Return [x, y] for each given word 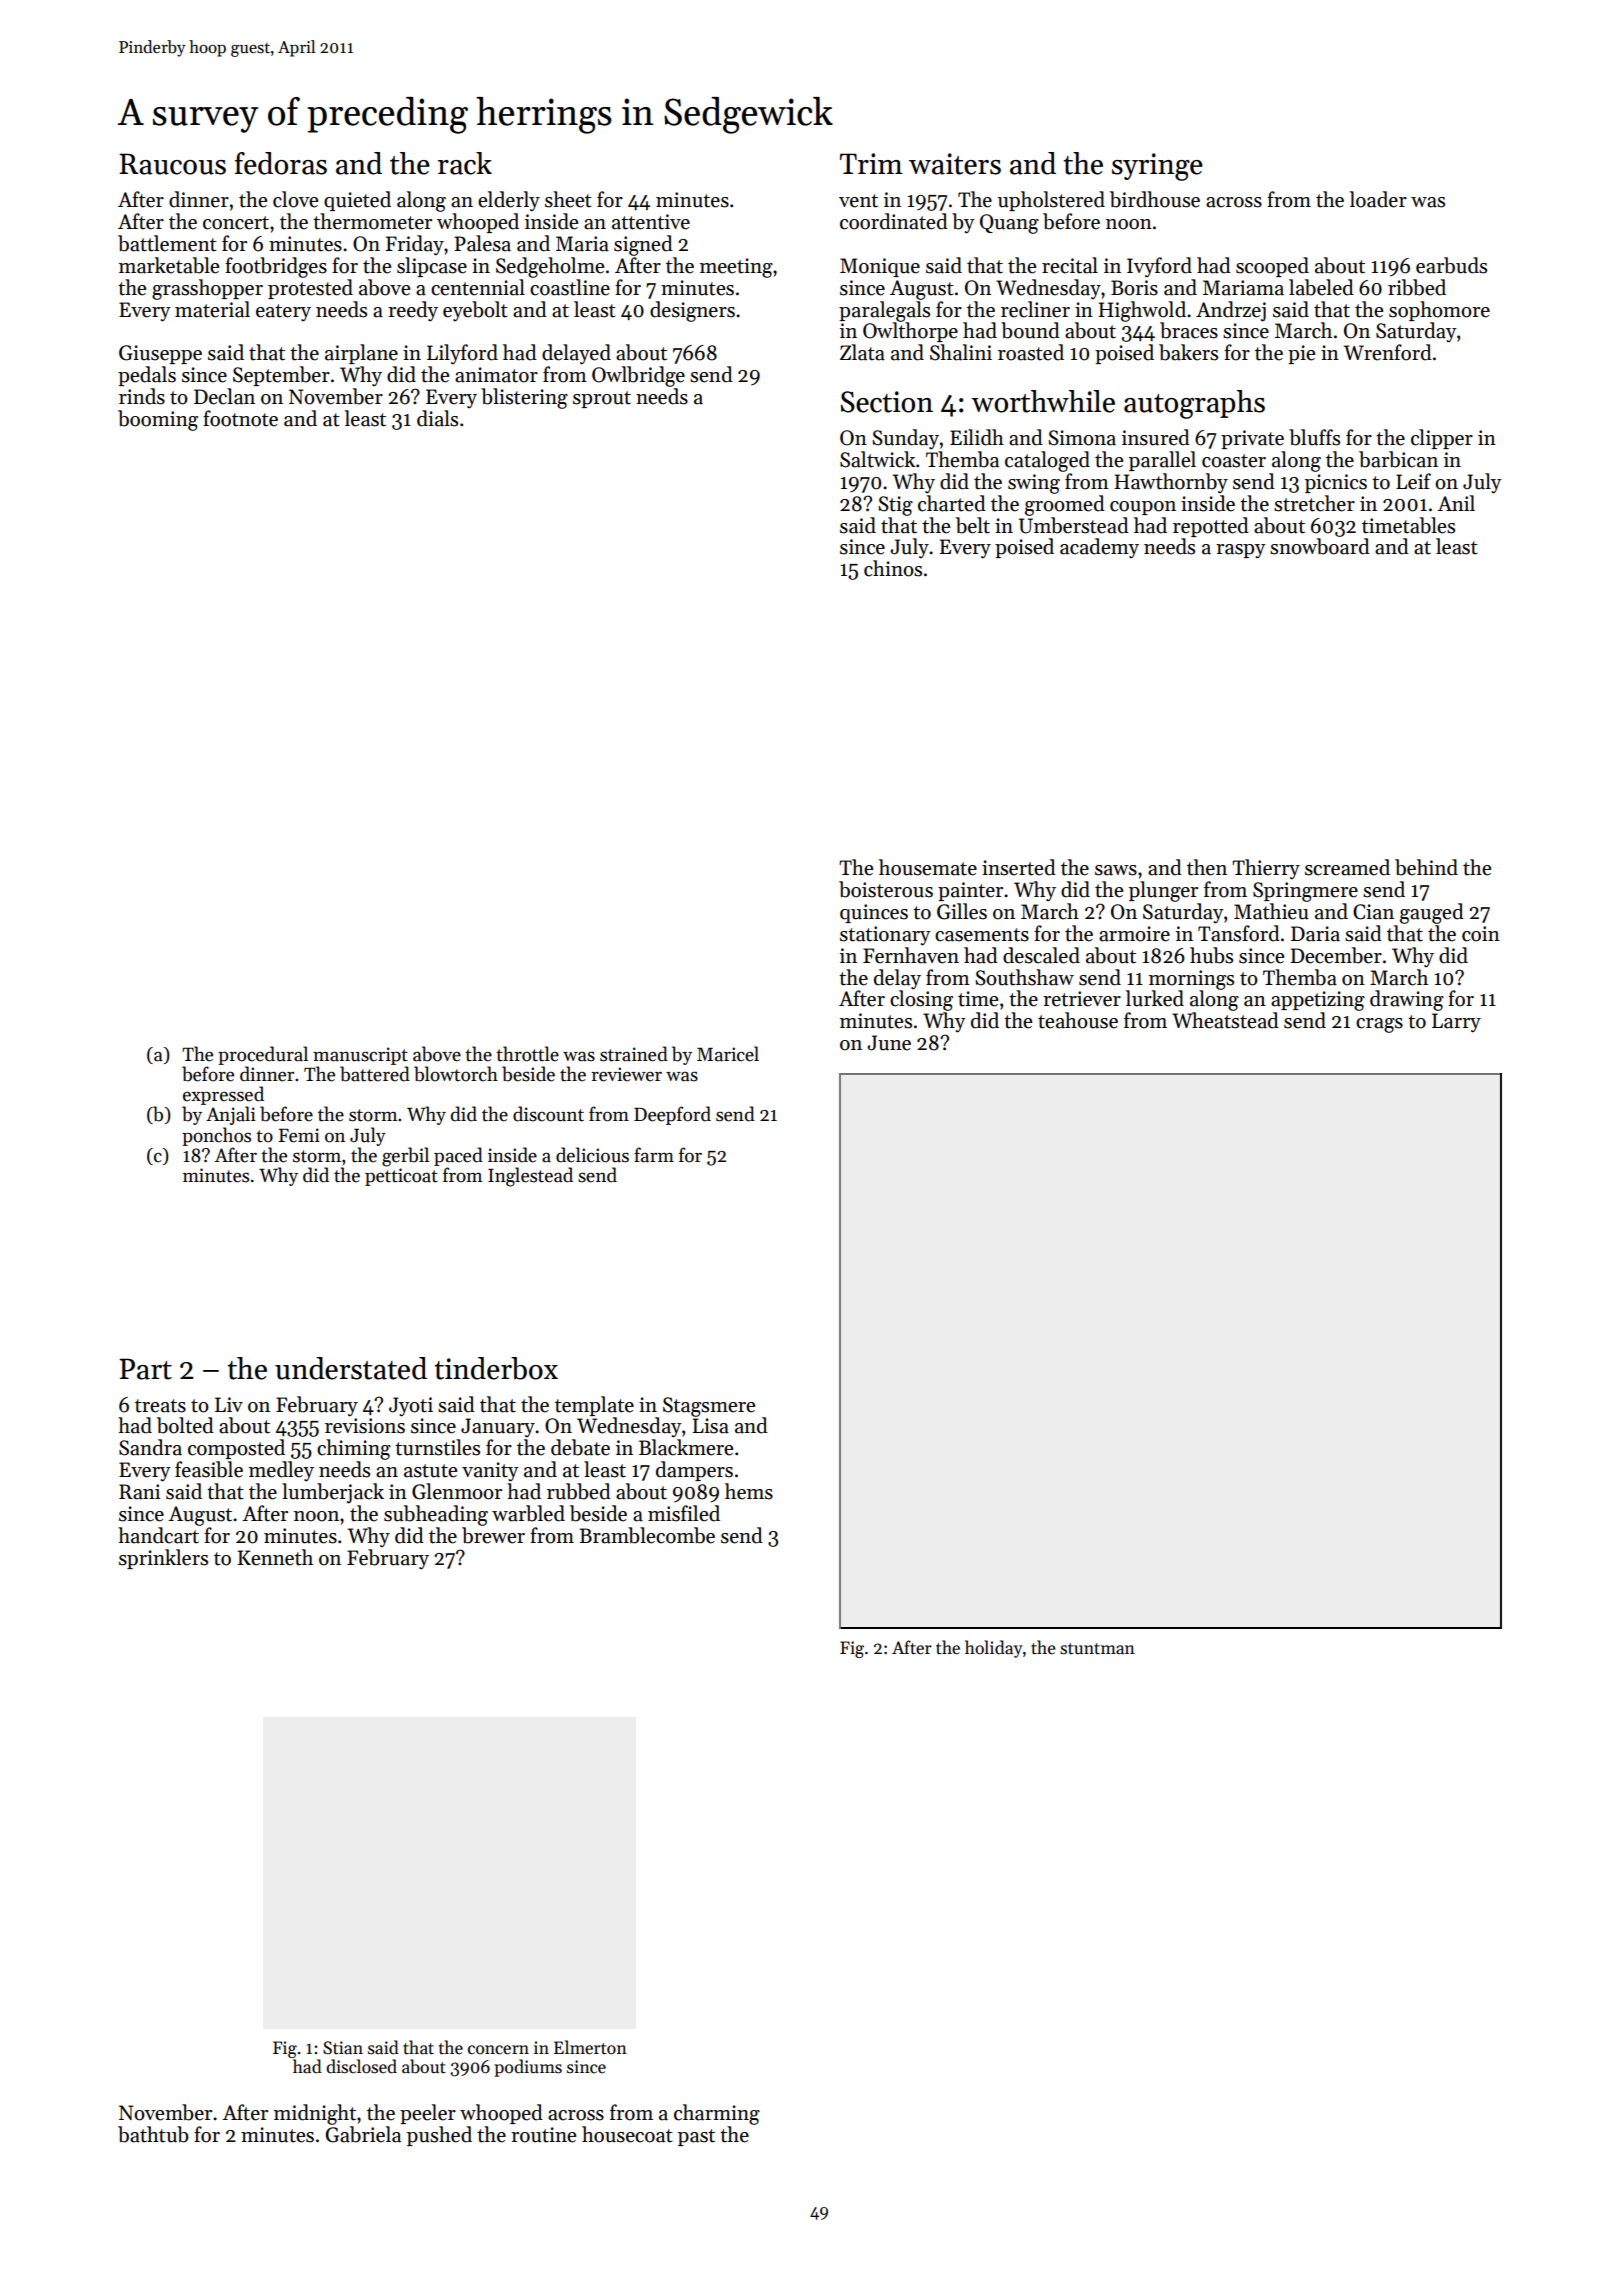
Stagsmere [709, 1407]
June [889, 1043]
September [281, 376]
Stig [895, 506]
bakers [1188, 352]
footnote [240, 418]
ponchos [216, 1136]
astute [430, 1471]
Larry [1456, 1023]
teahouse [1078, 1020]
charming [717, 2114]
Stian [343, 2048]
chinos [893, 568]
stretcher [1314, 503]
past [696, 2137]
